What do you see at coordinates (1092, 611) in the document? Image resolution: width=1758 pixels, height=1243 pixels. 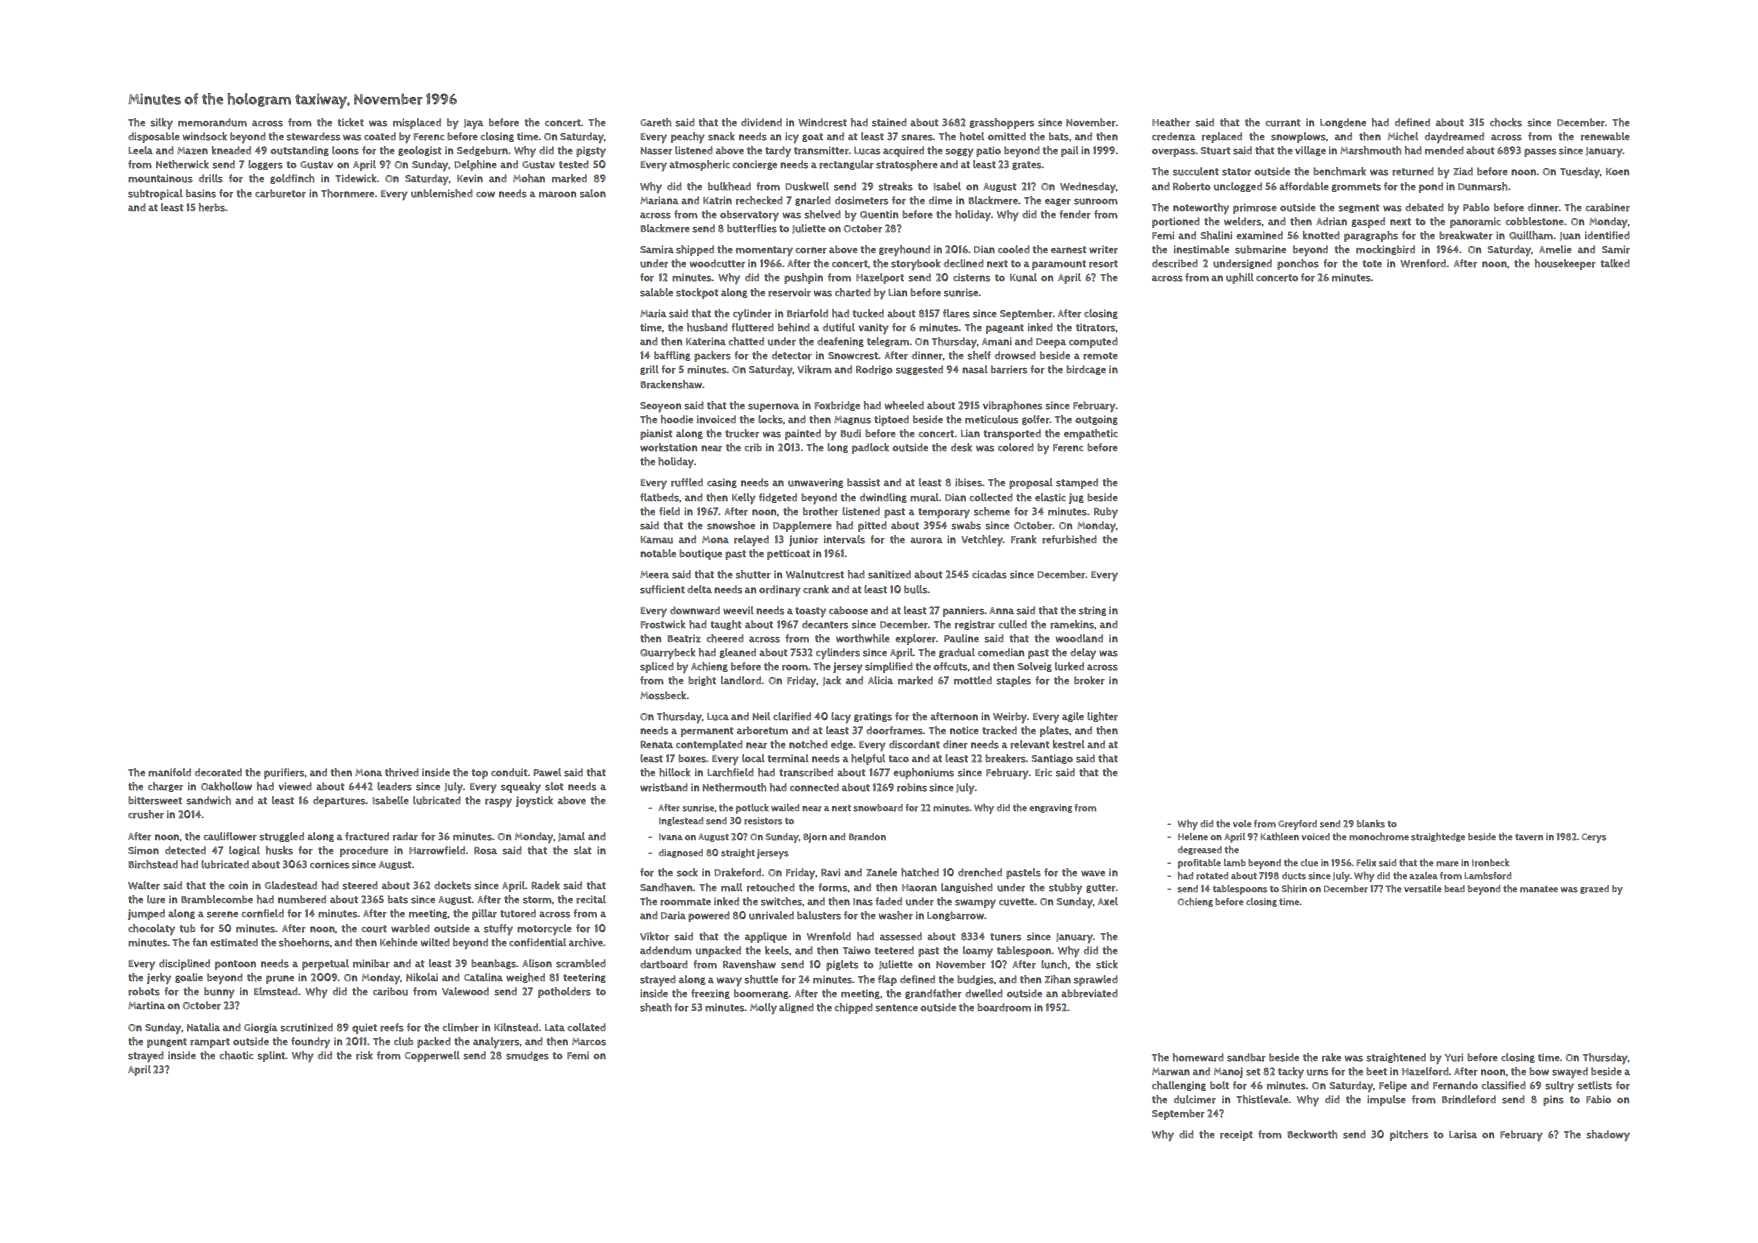 I see `string` at bounding box center [1092, 611].
